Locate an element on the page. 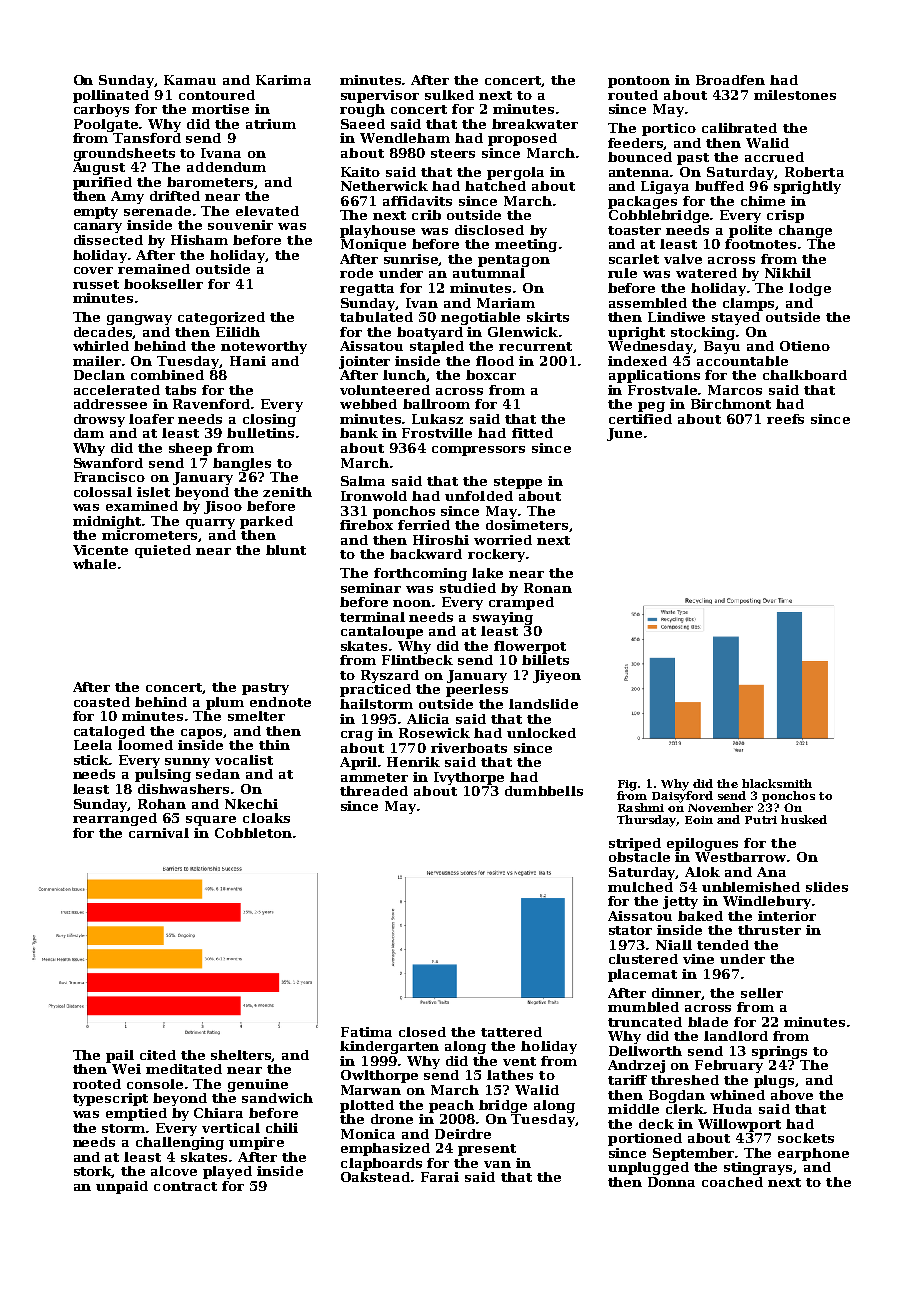 The image size is (924, 1308). Glenwick is located at coordinates (523, 332).
